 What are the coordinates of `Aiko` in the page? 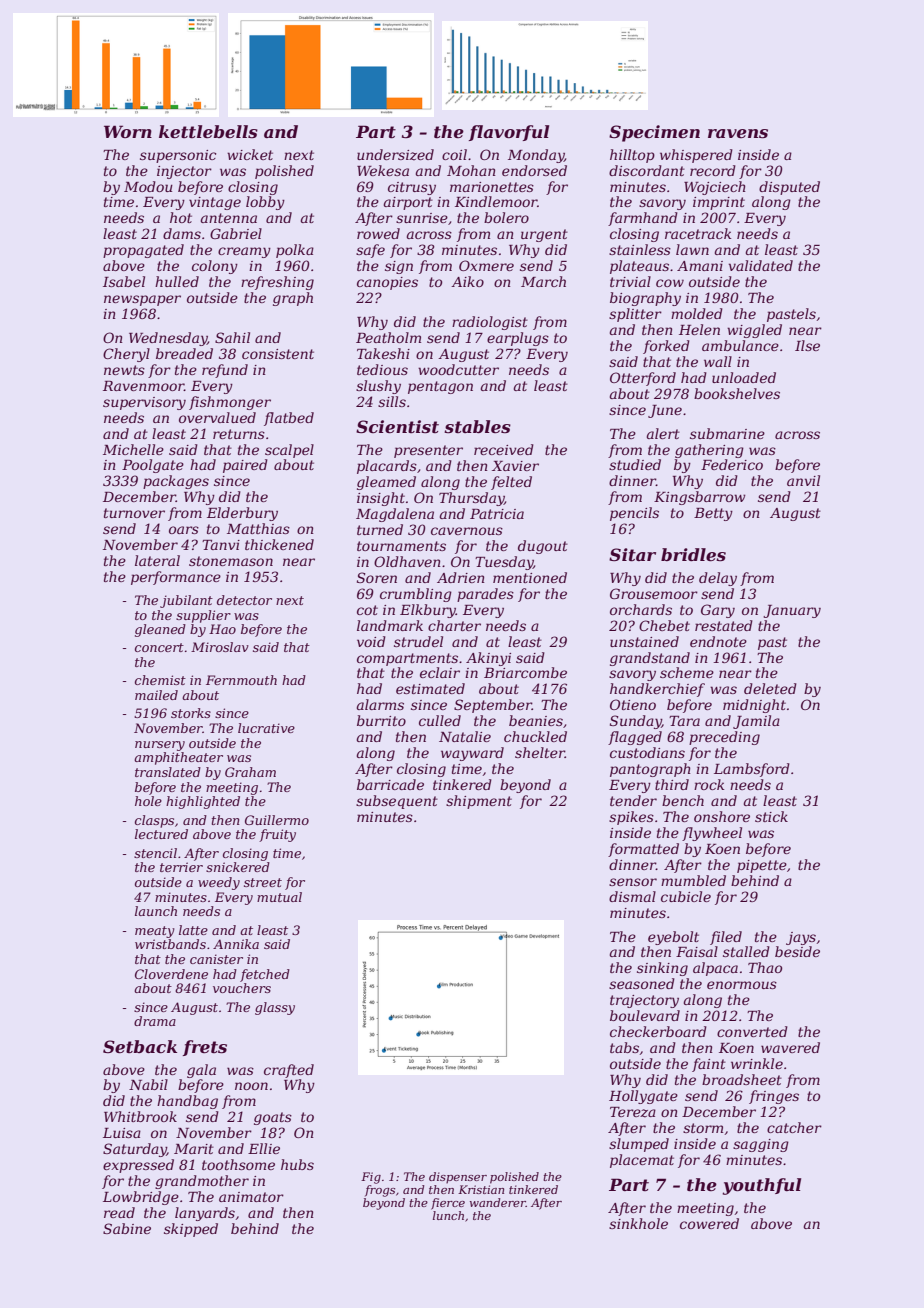 It's located at (467, 281).
